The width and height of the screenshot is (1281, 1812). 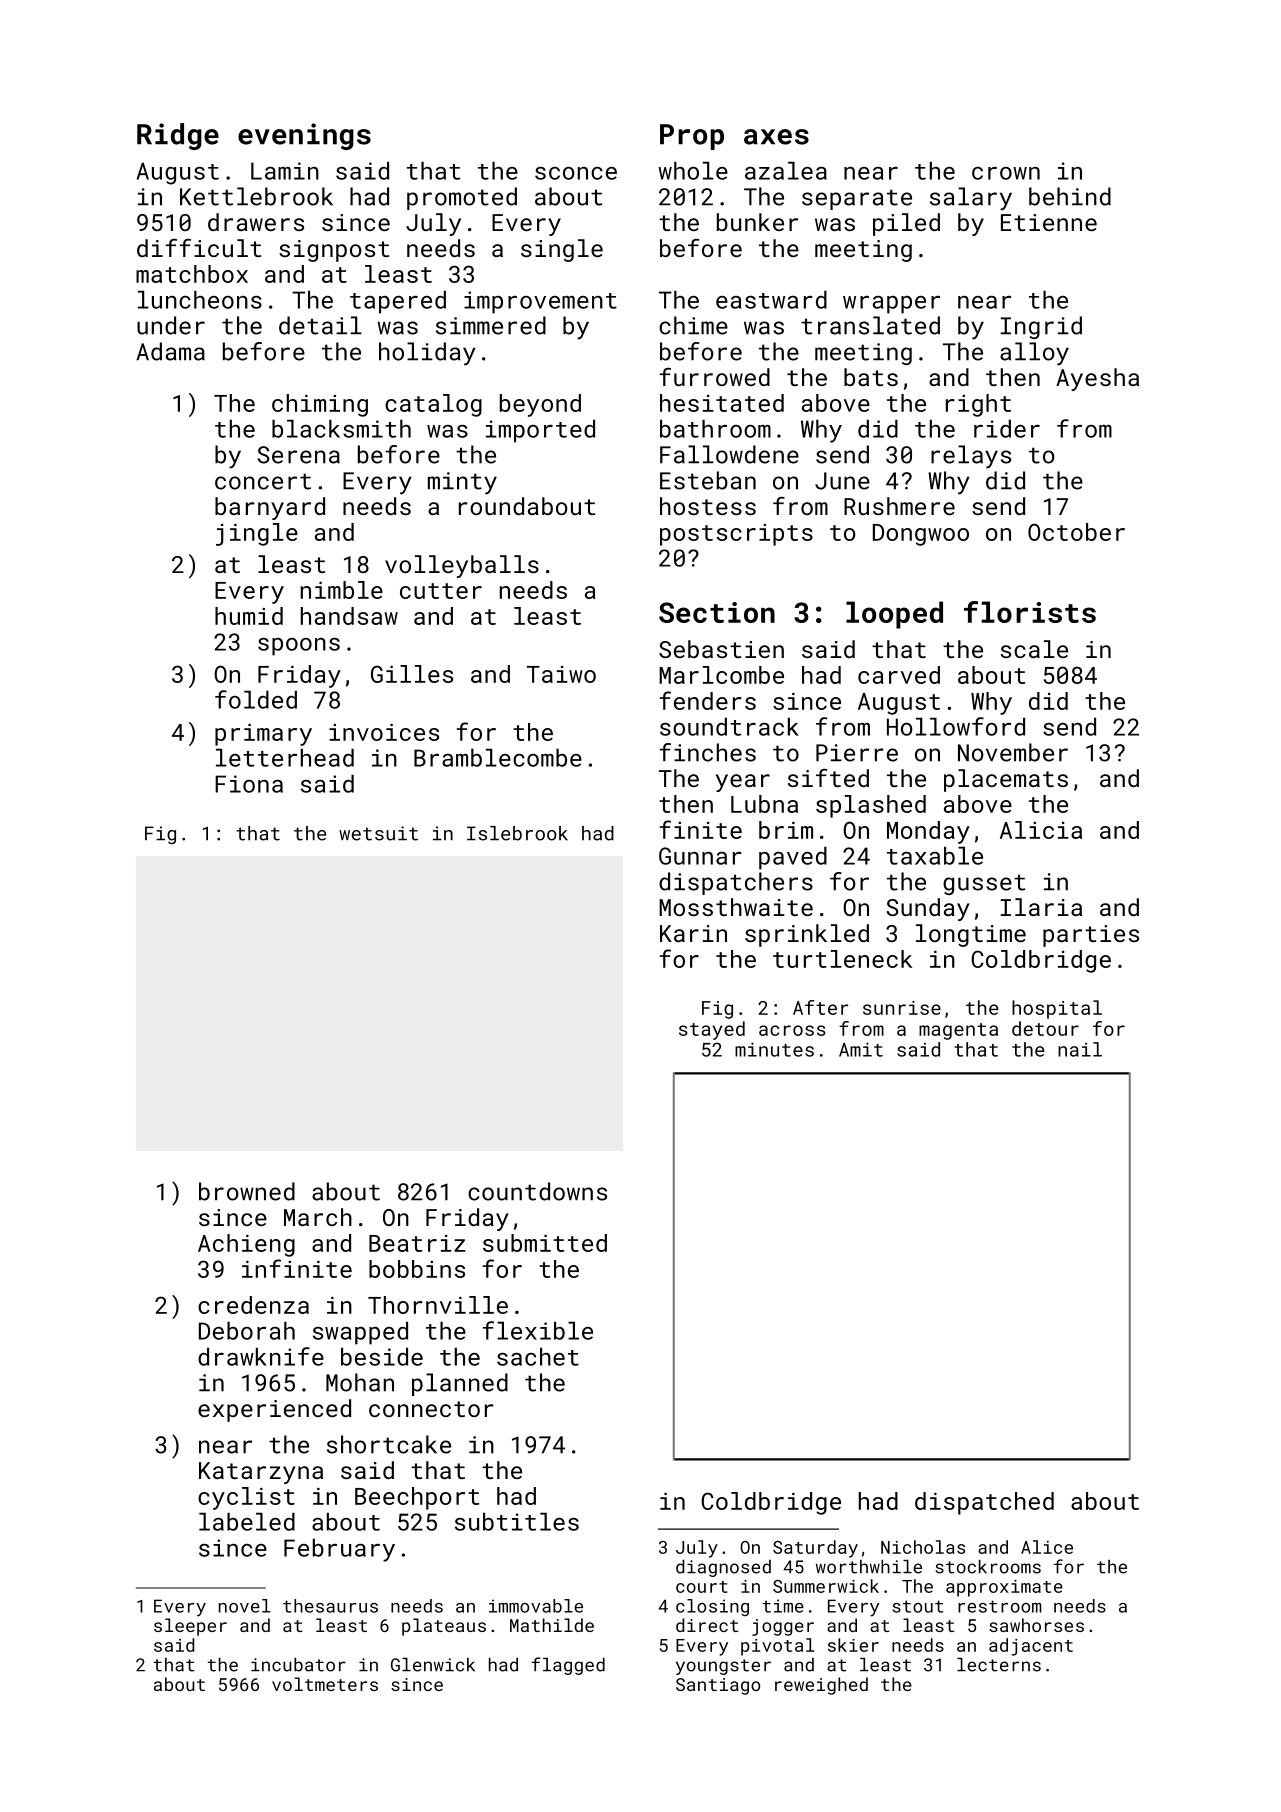 I want to click on Islebrook, so click(x=517, y=833).
